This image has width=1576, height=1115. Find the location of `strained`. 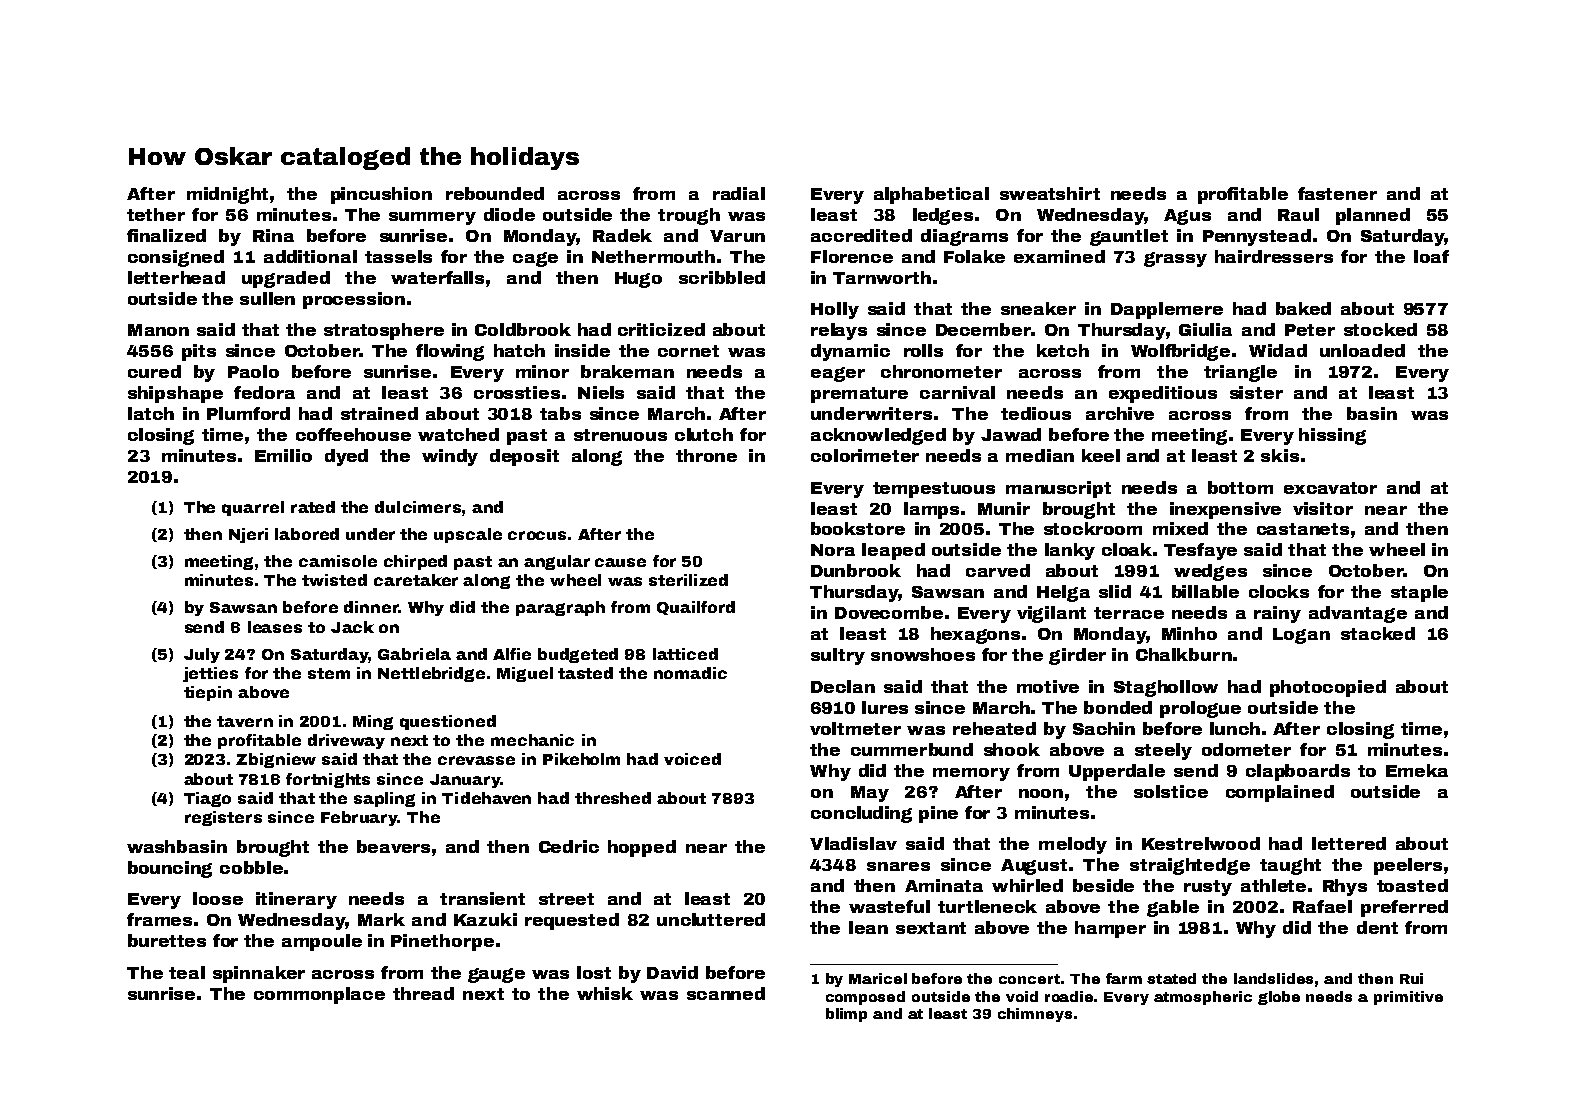

strained is located at coordinates (379, 413).
